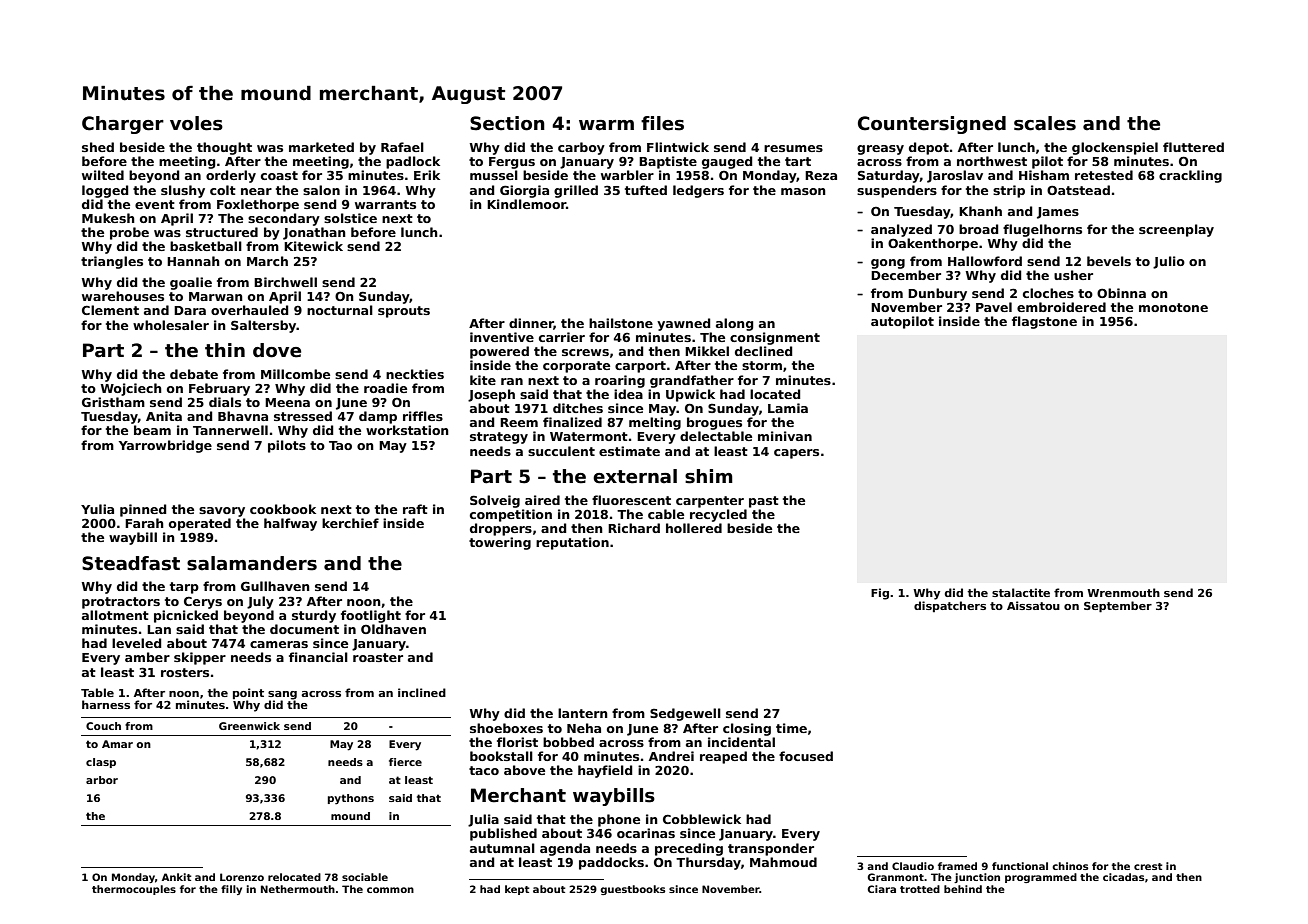 This page has height=924, width=1308. I want to click on sociable, so click(365, 877).
